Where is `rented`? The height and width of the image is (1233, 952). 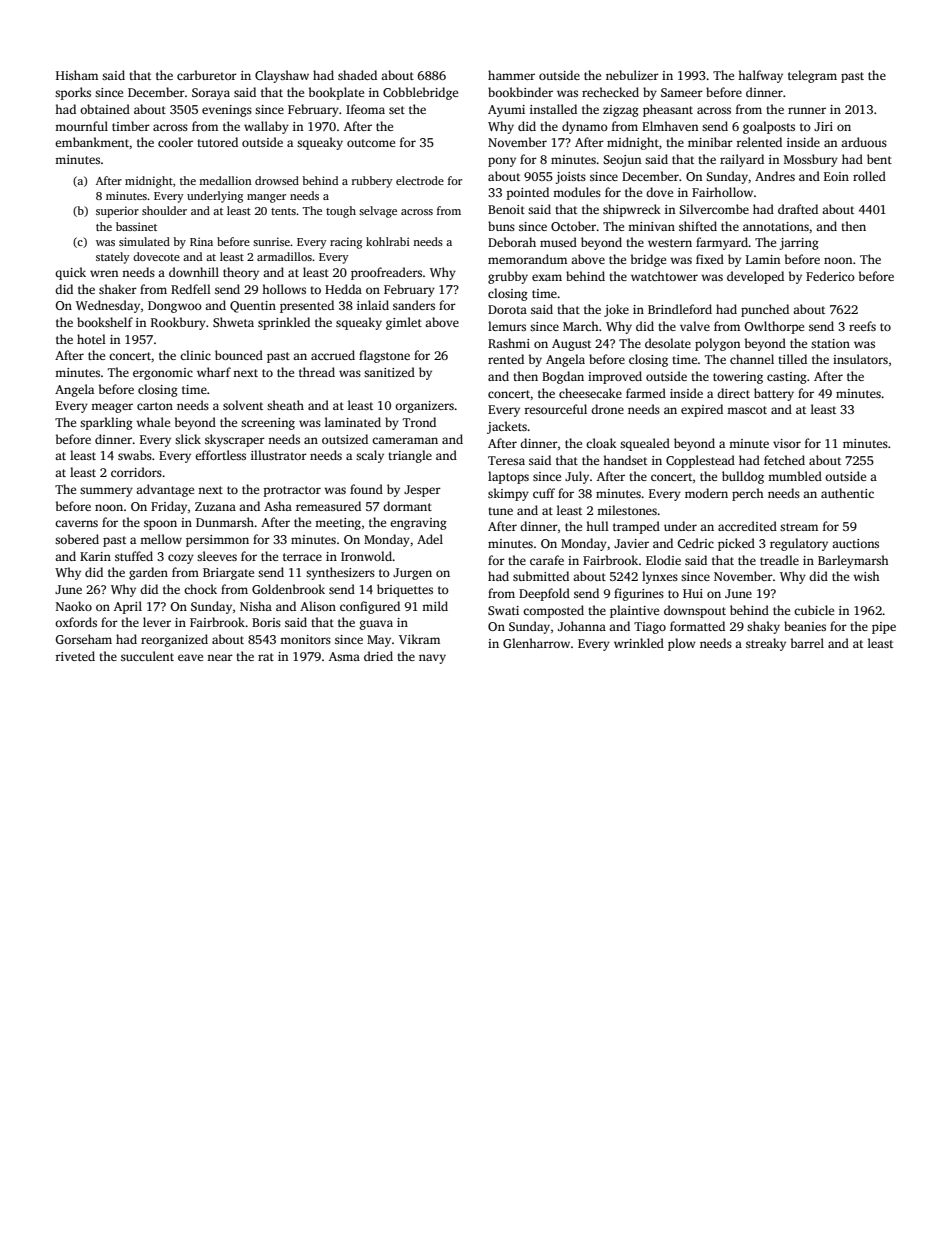
rented is located at coordinates (506, 359).
